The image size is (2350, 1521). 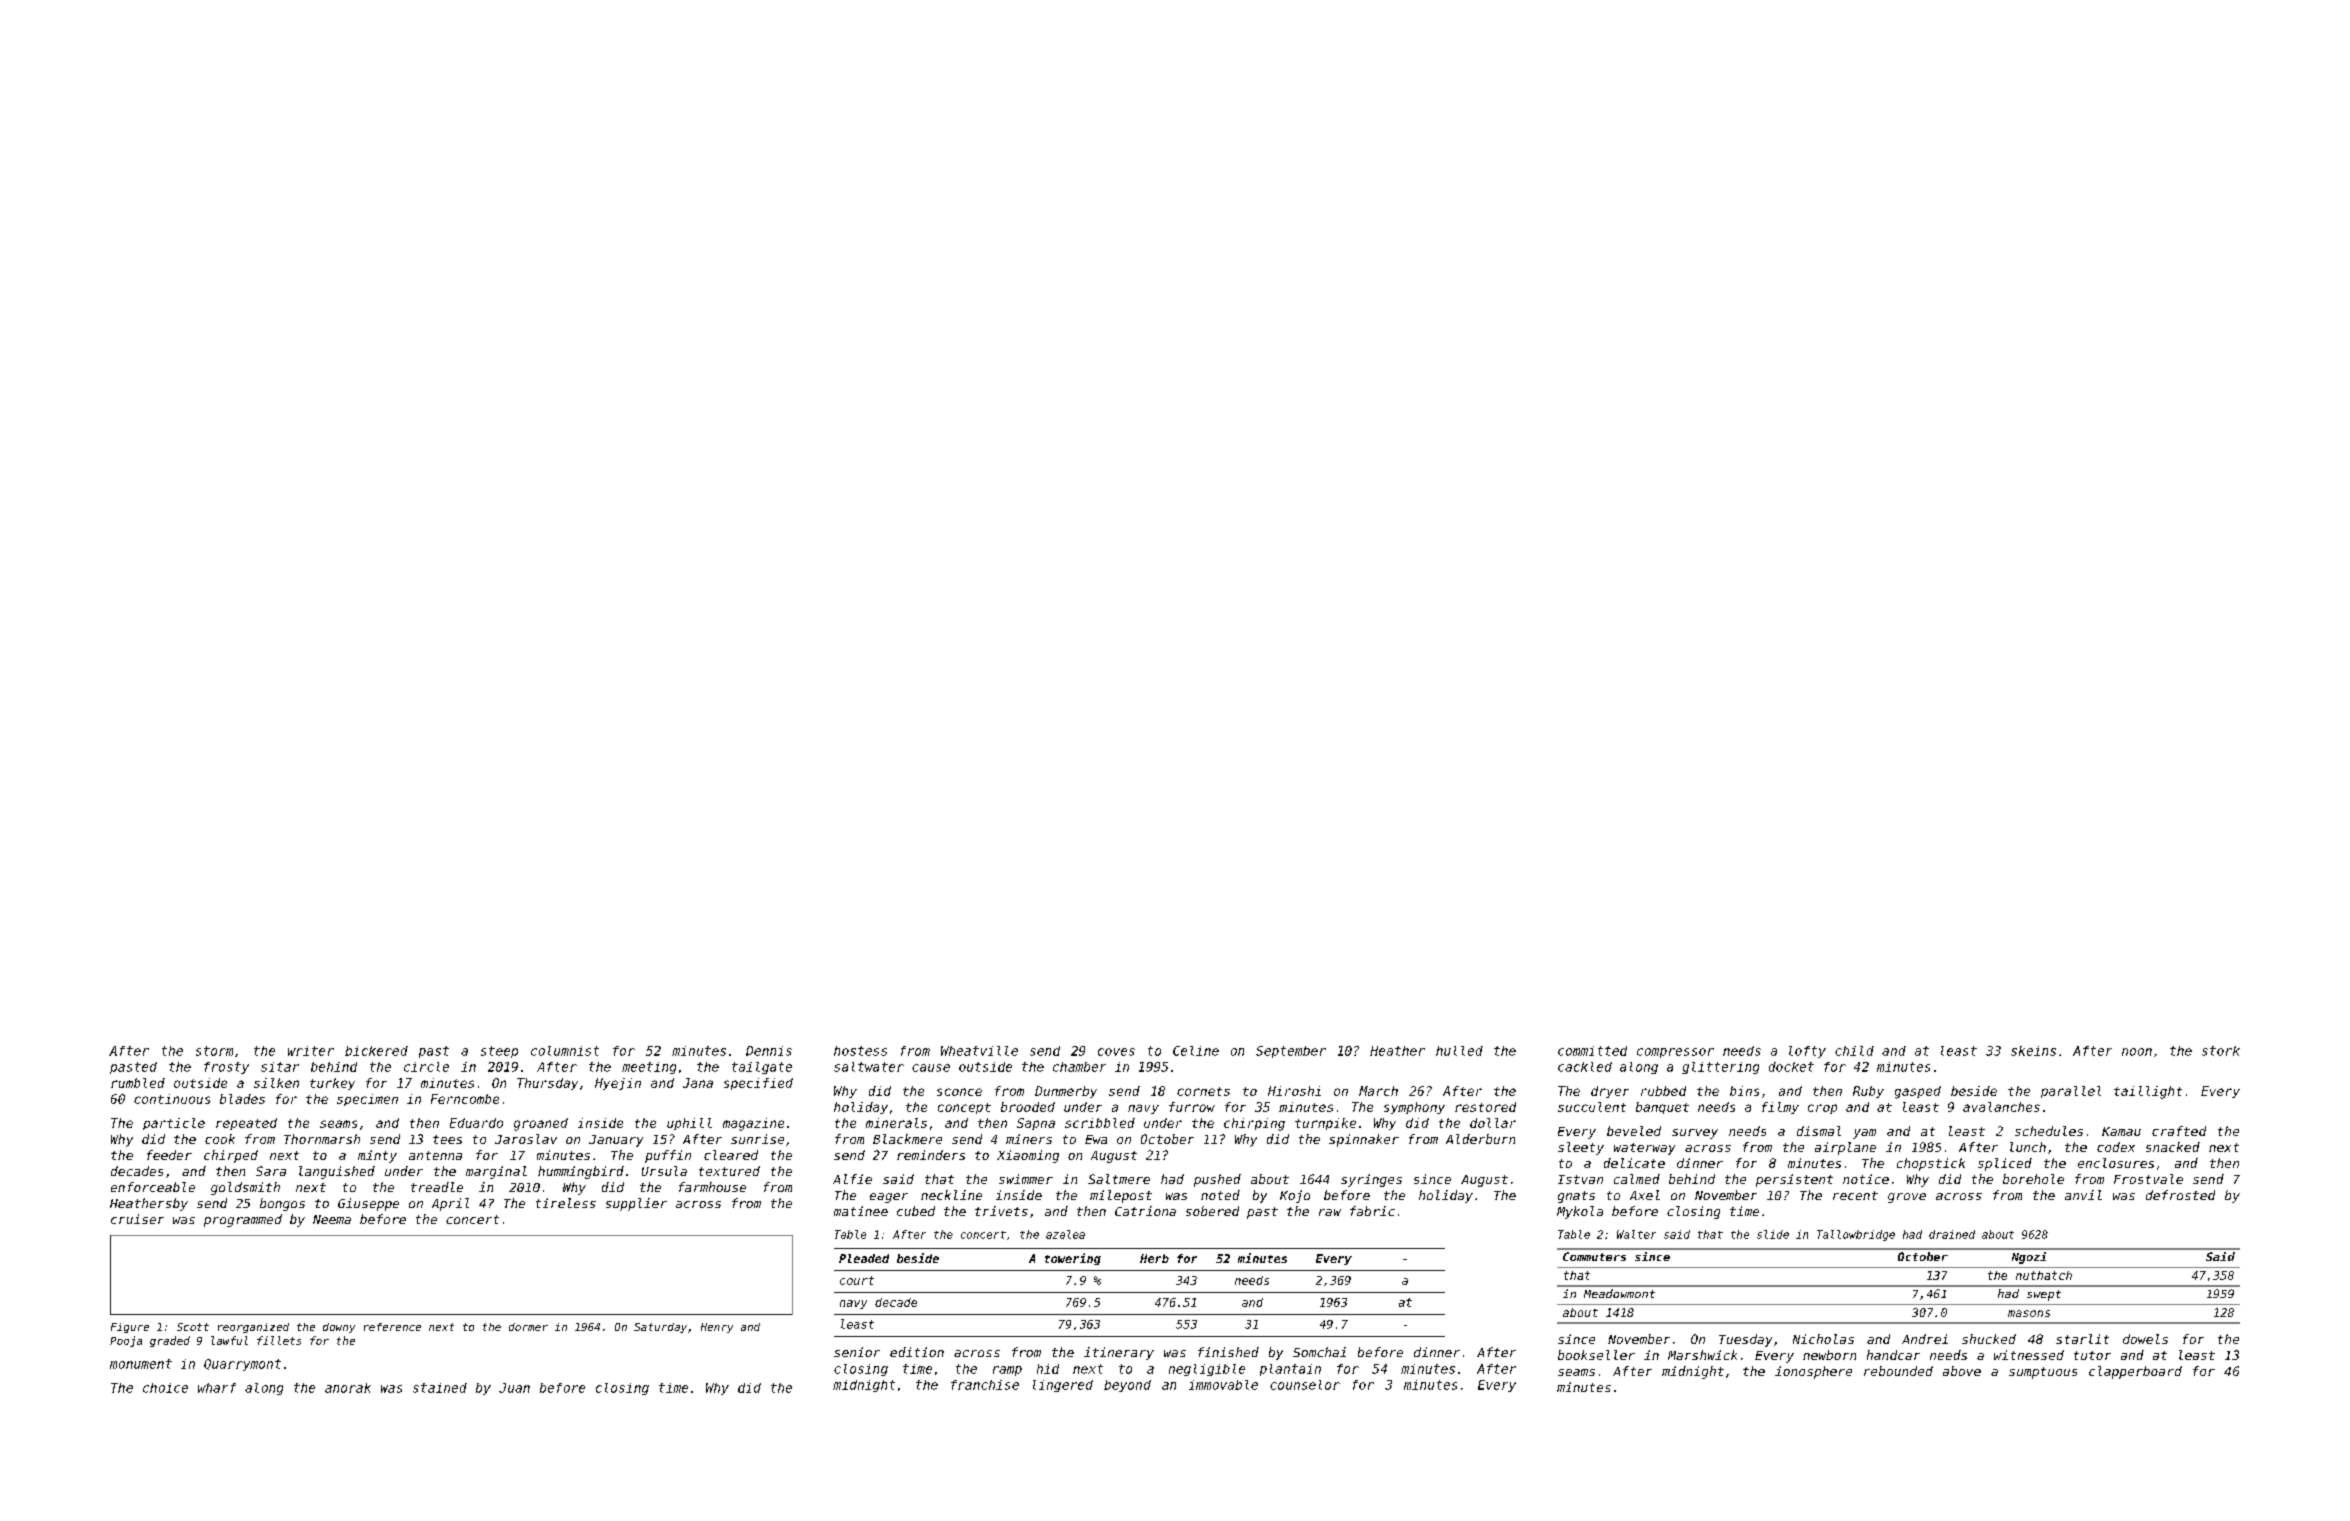 I want to click on Kojo, so click(x=1295, y=1196).
